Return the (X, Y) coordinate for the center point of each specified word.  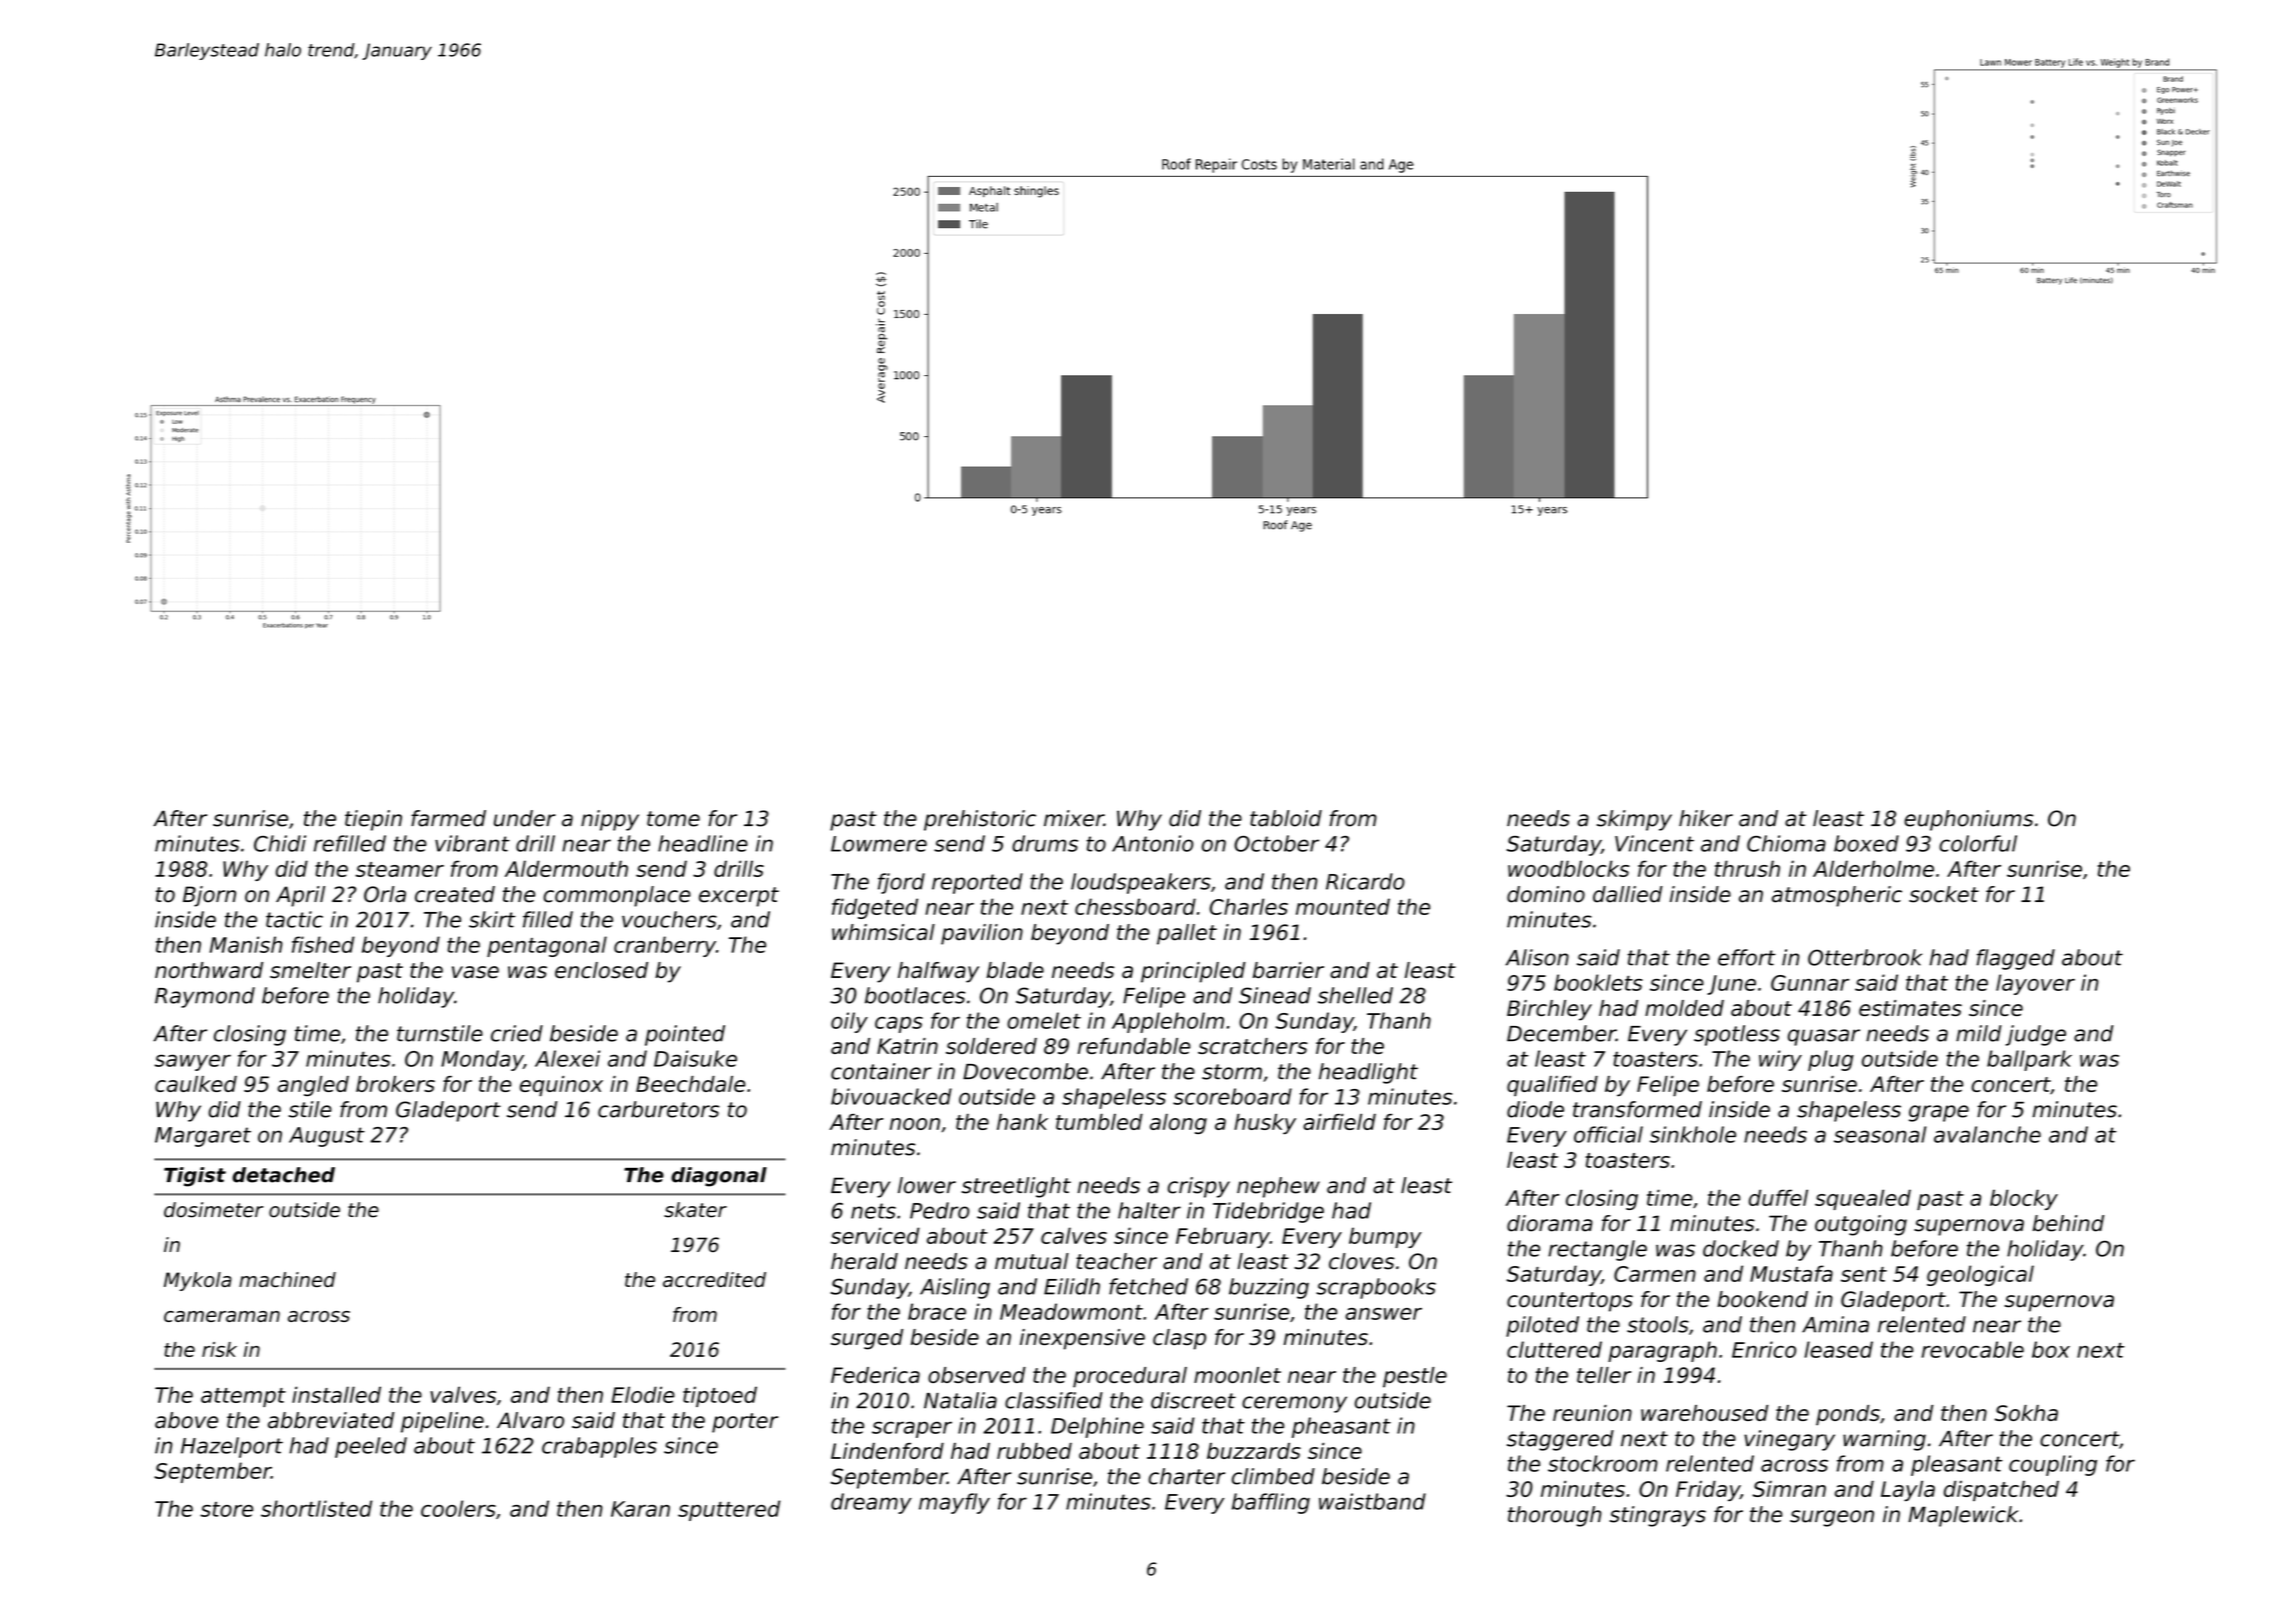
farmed (448, 818)
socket (1944, 894)
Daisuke (695, 1058)
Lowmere (879, 844)
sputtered (729, 1510)
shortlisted (316, 1508)
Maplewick (1963, 1516)
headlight (1368, 1073)
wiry (1780, 1060)
